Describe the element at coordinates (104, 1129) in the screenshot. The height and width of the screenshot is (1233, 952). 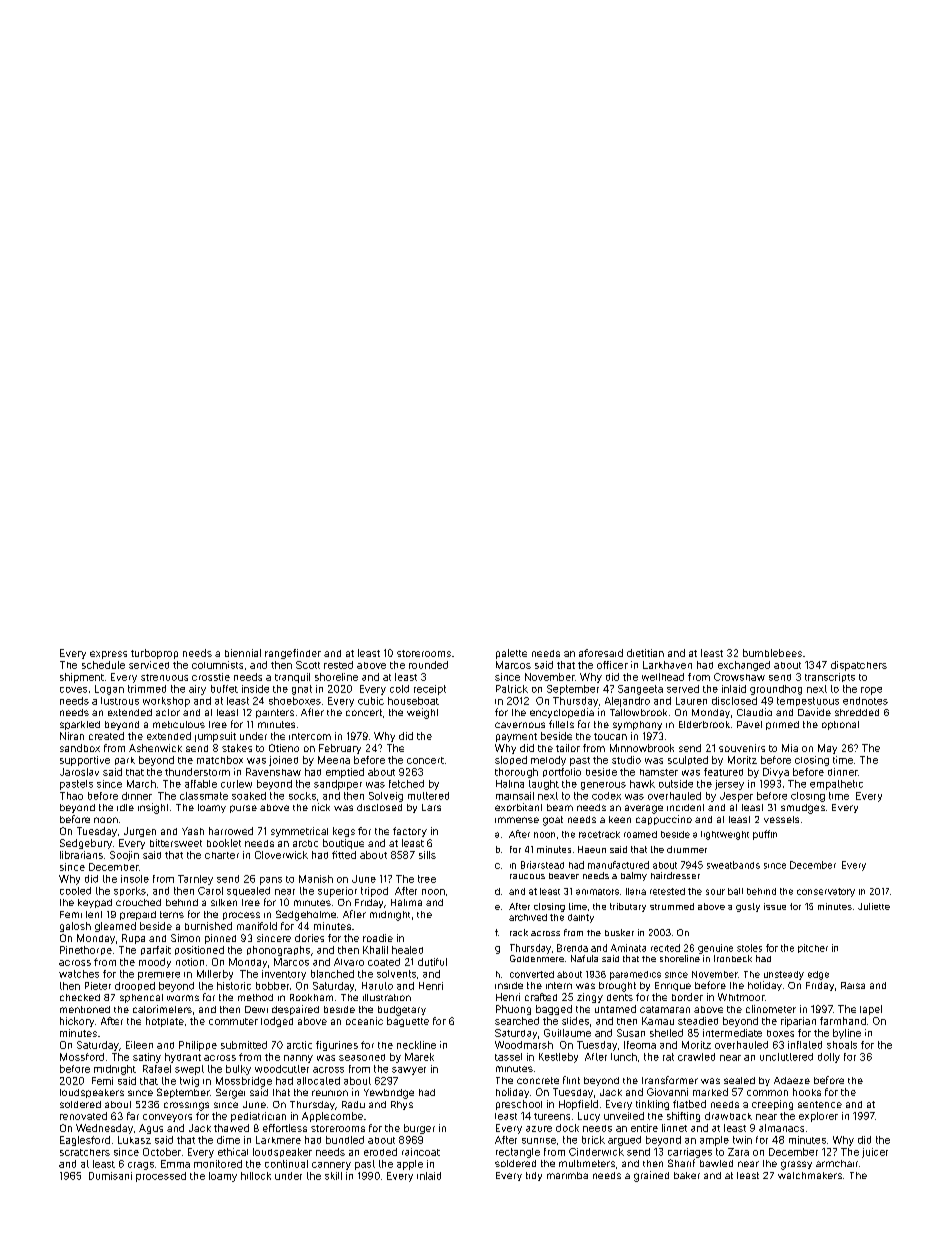
I see `Wednesday` at that location.
